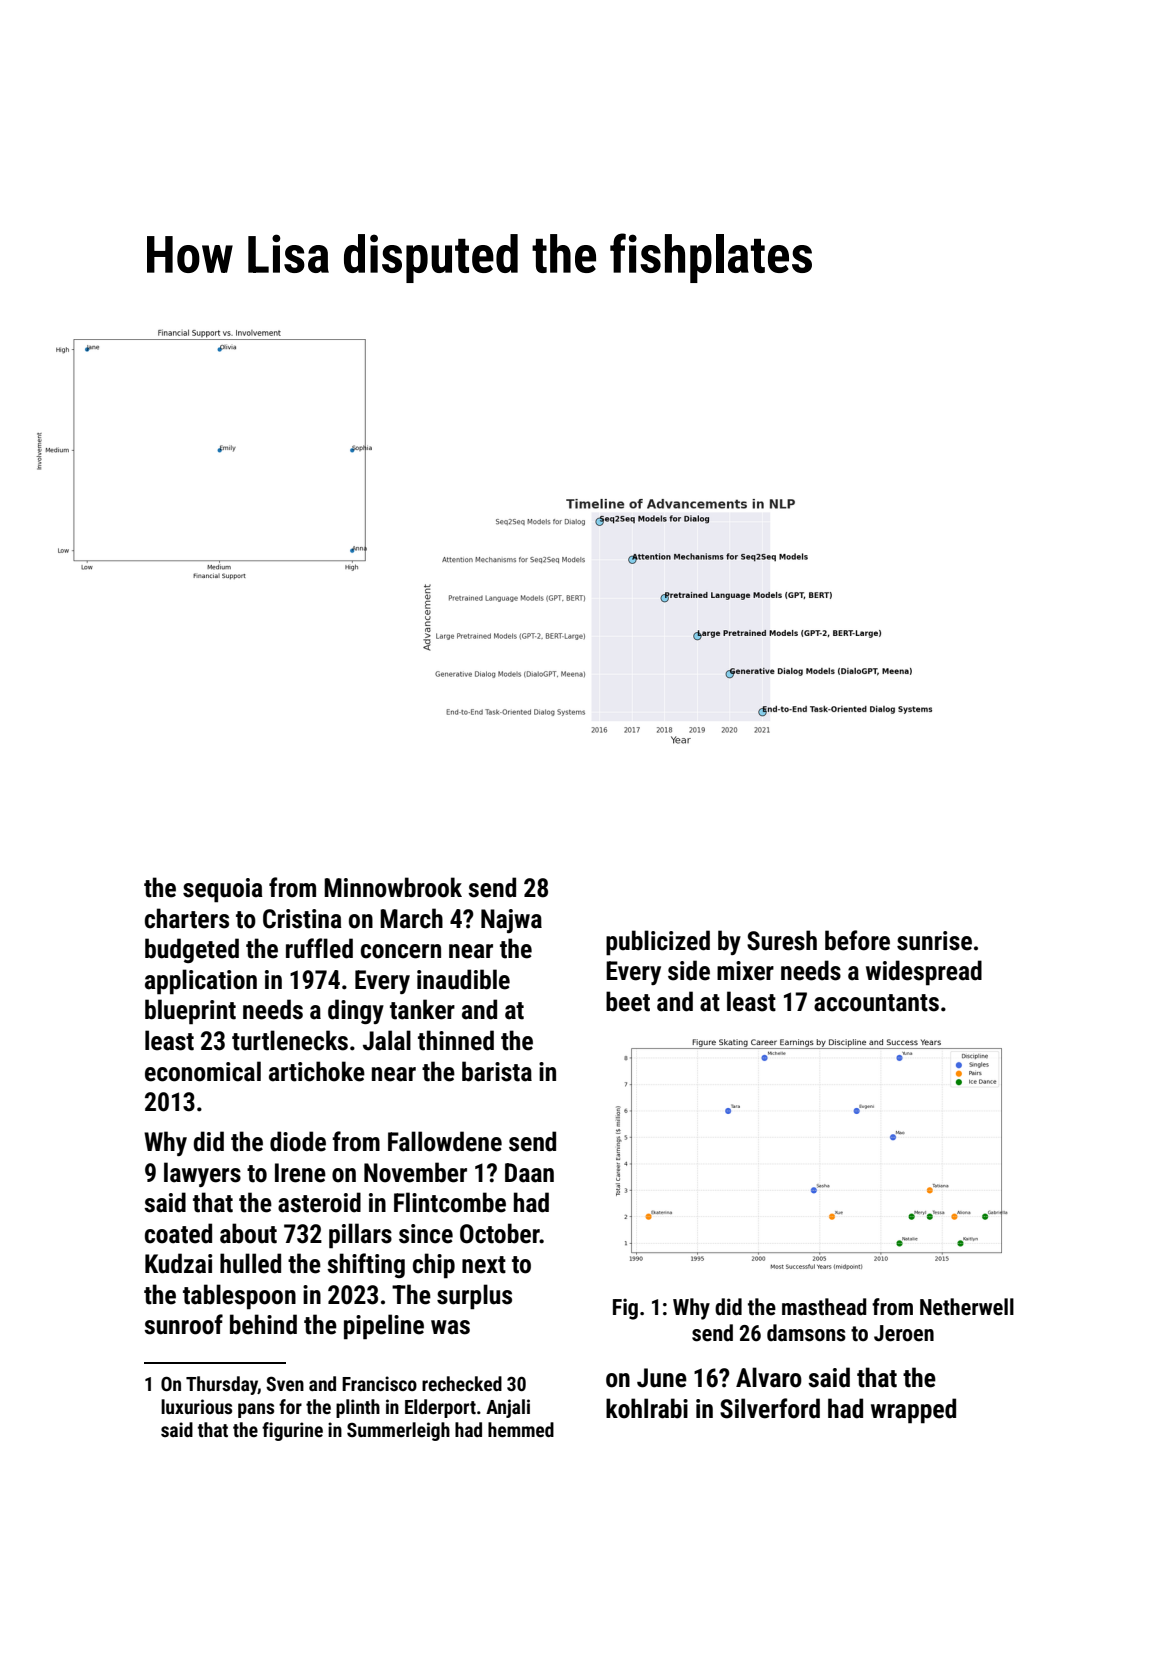 This screenshot has height=1654, width=1165. Describe the element at coordinates (263, 1324) in the screenshot. I see `behind` at that location.
